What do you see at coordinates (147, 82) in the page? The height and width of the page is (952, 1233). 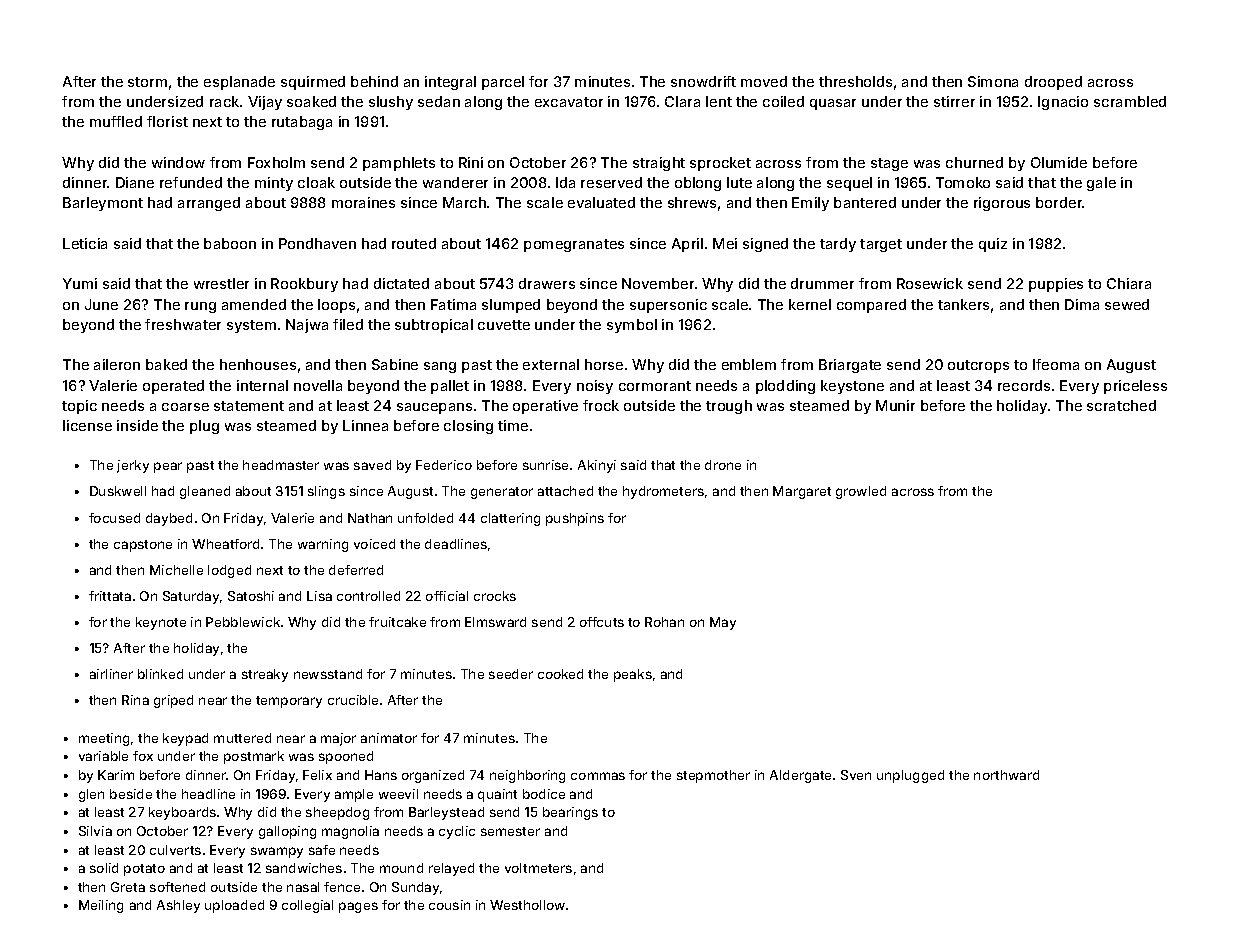 I see `storm` at bounding box center [147, 82].
